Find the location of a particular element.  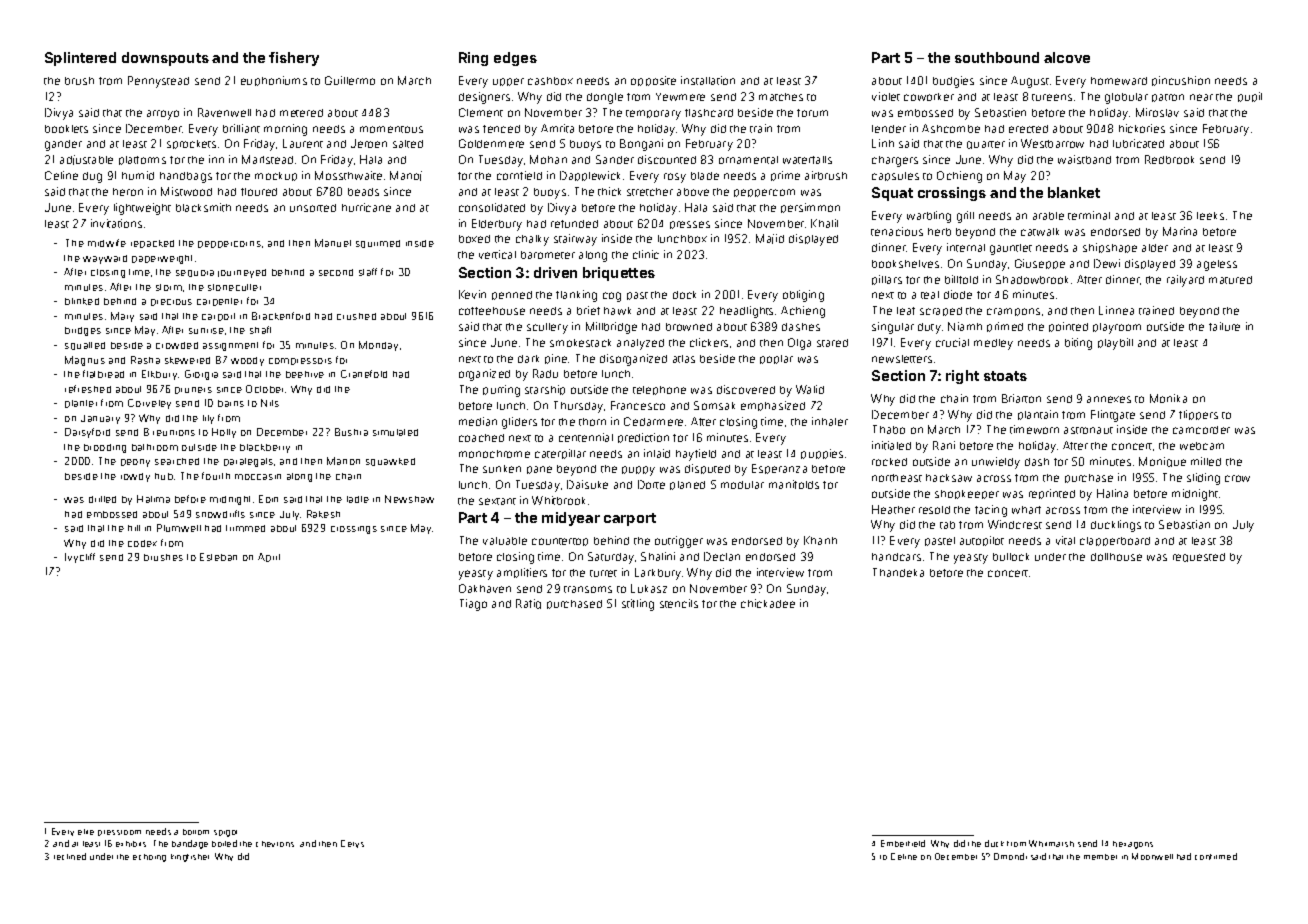

chickadee is located at coordinates (768, 603).
